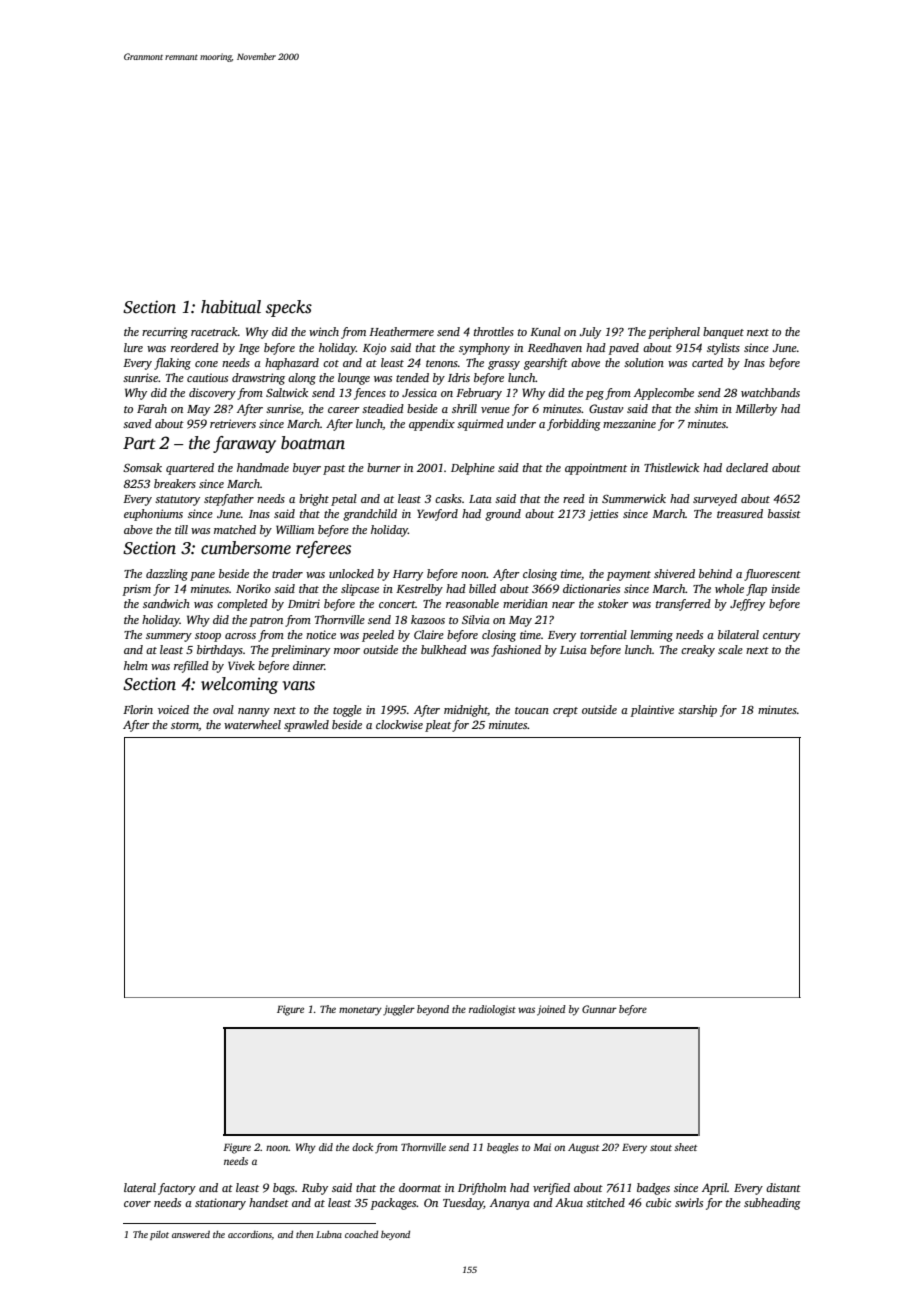 The image size is (924, 1308). What do you see at coordinates (521, 423) in the document?
I see `under` at bounding box center [521, 423].
